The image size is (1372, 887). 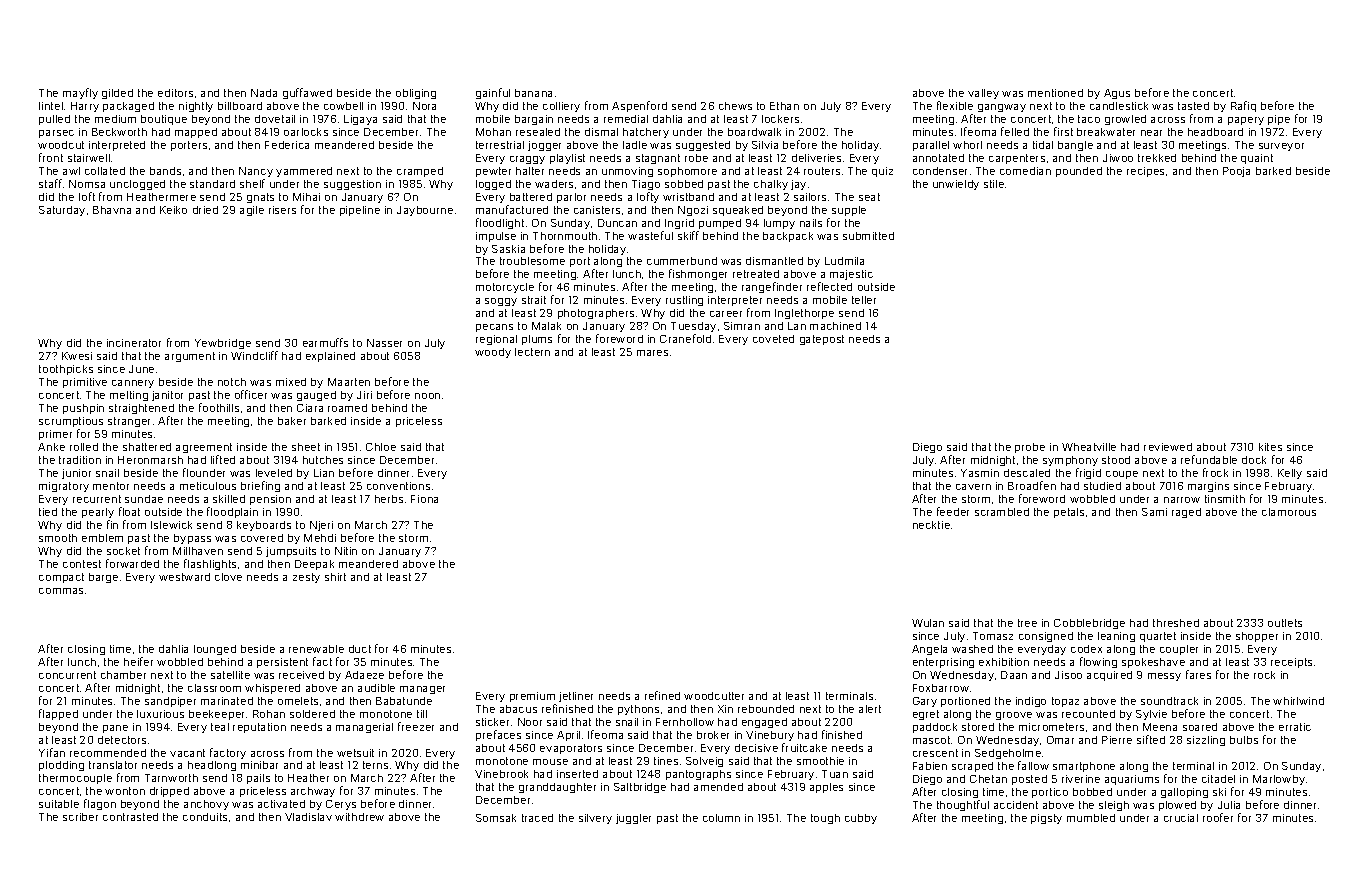 What do you see at coordinates (1089, 447) in the screenshot?
I see `Wheatville` at bounding box center [1089, 447].
